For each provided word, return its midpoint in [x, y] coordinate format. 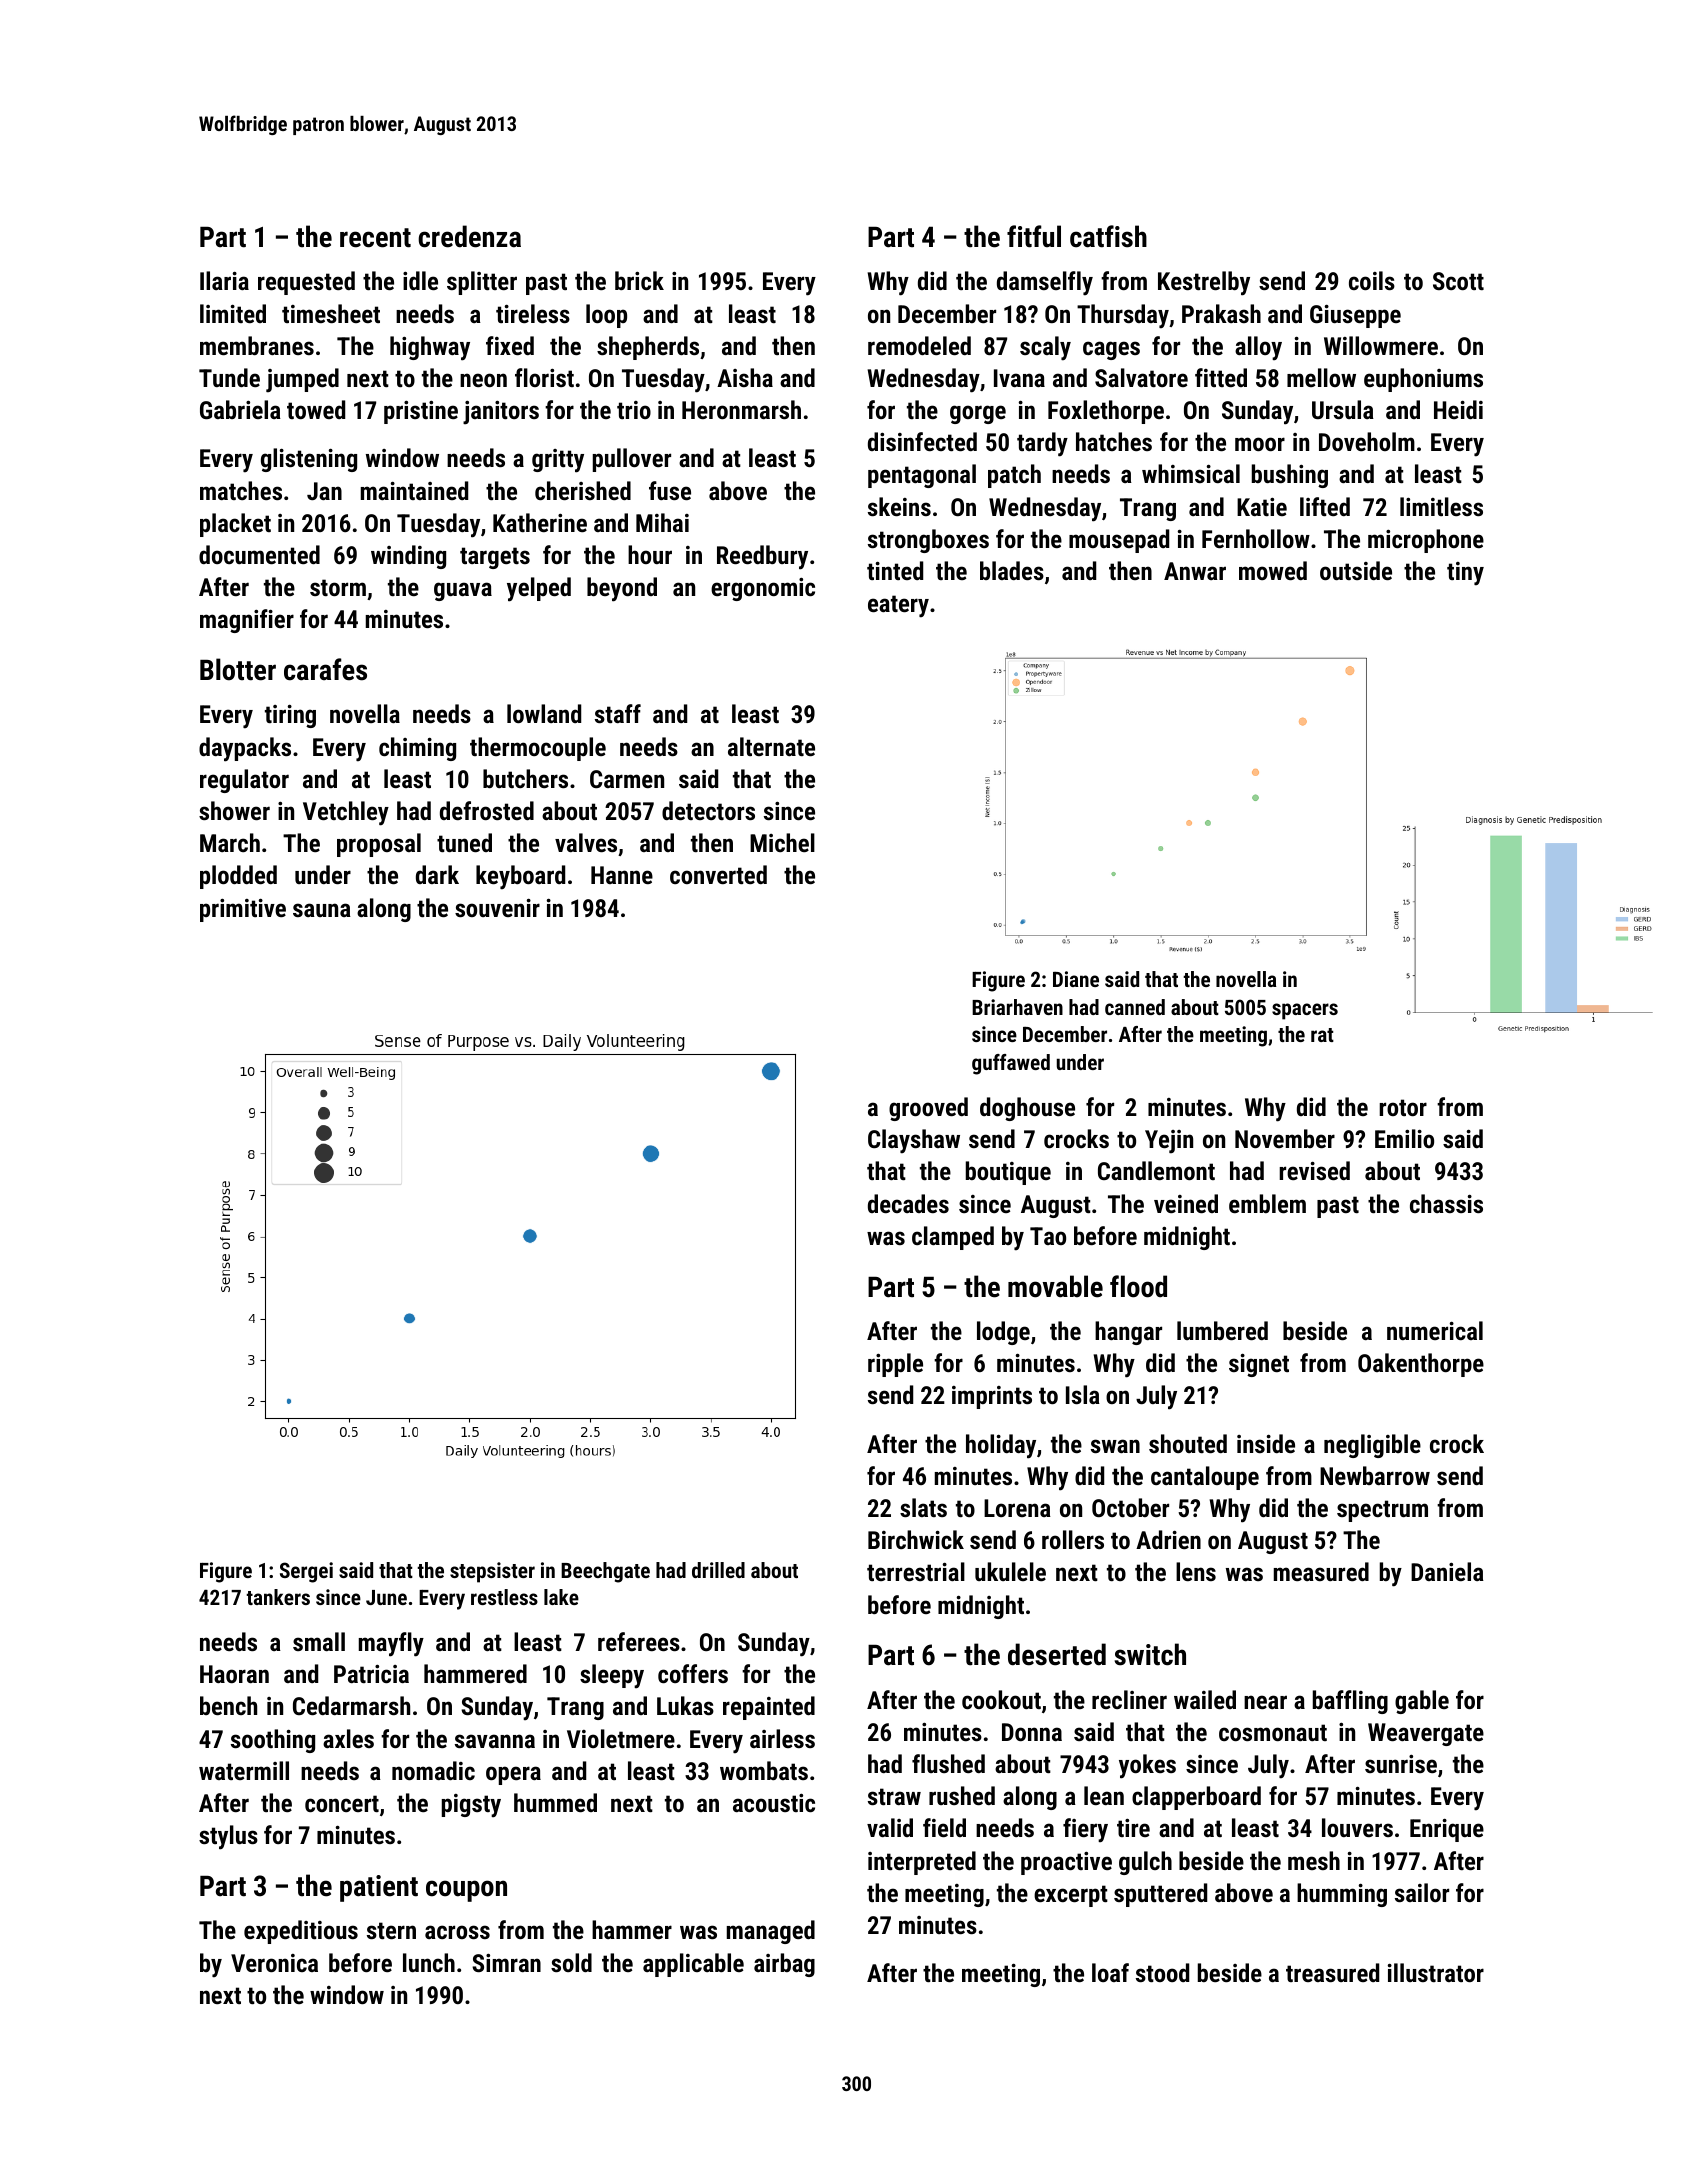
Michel [782, 842]
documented [259, 554]
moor [1260, 444]
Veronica [274, 1963]
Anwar [1195, 571]
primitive [243, 910]
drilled [718, 1570]
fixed [510, 345]
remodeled [919, 345]
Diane [1076, 979]
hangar [1128, 1333]
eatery [898, 606]
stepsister [492, 1572]
